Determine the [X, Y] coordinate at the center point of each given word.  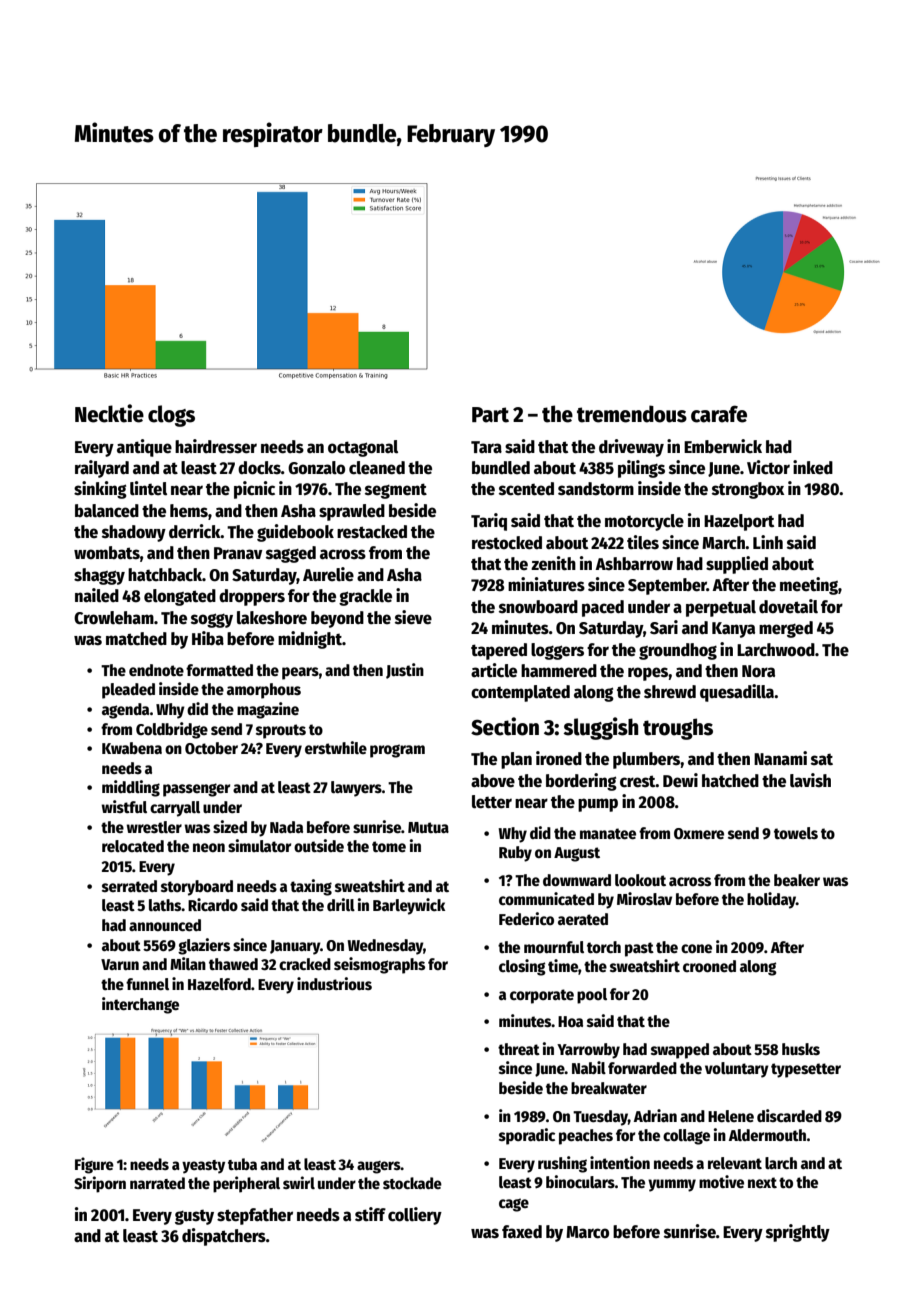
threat [519, 1049]
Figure [94, 1165]
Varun [120, 964]
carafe [719, 414]
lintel [148, 488]
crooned [709, 966]
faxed [522, 1232]
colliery [415, 1216]
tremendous [632, 414]
